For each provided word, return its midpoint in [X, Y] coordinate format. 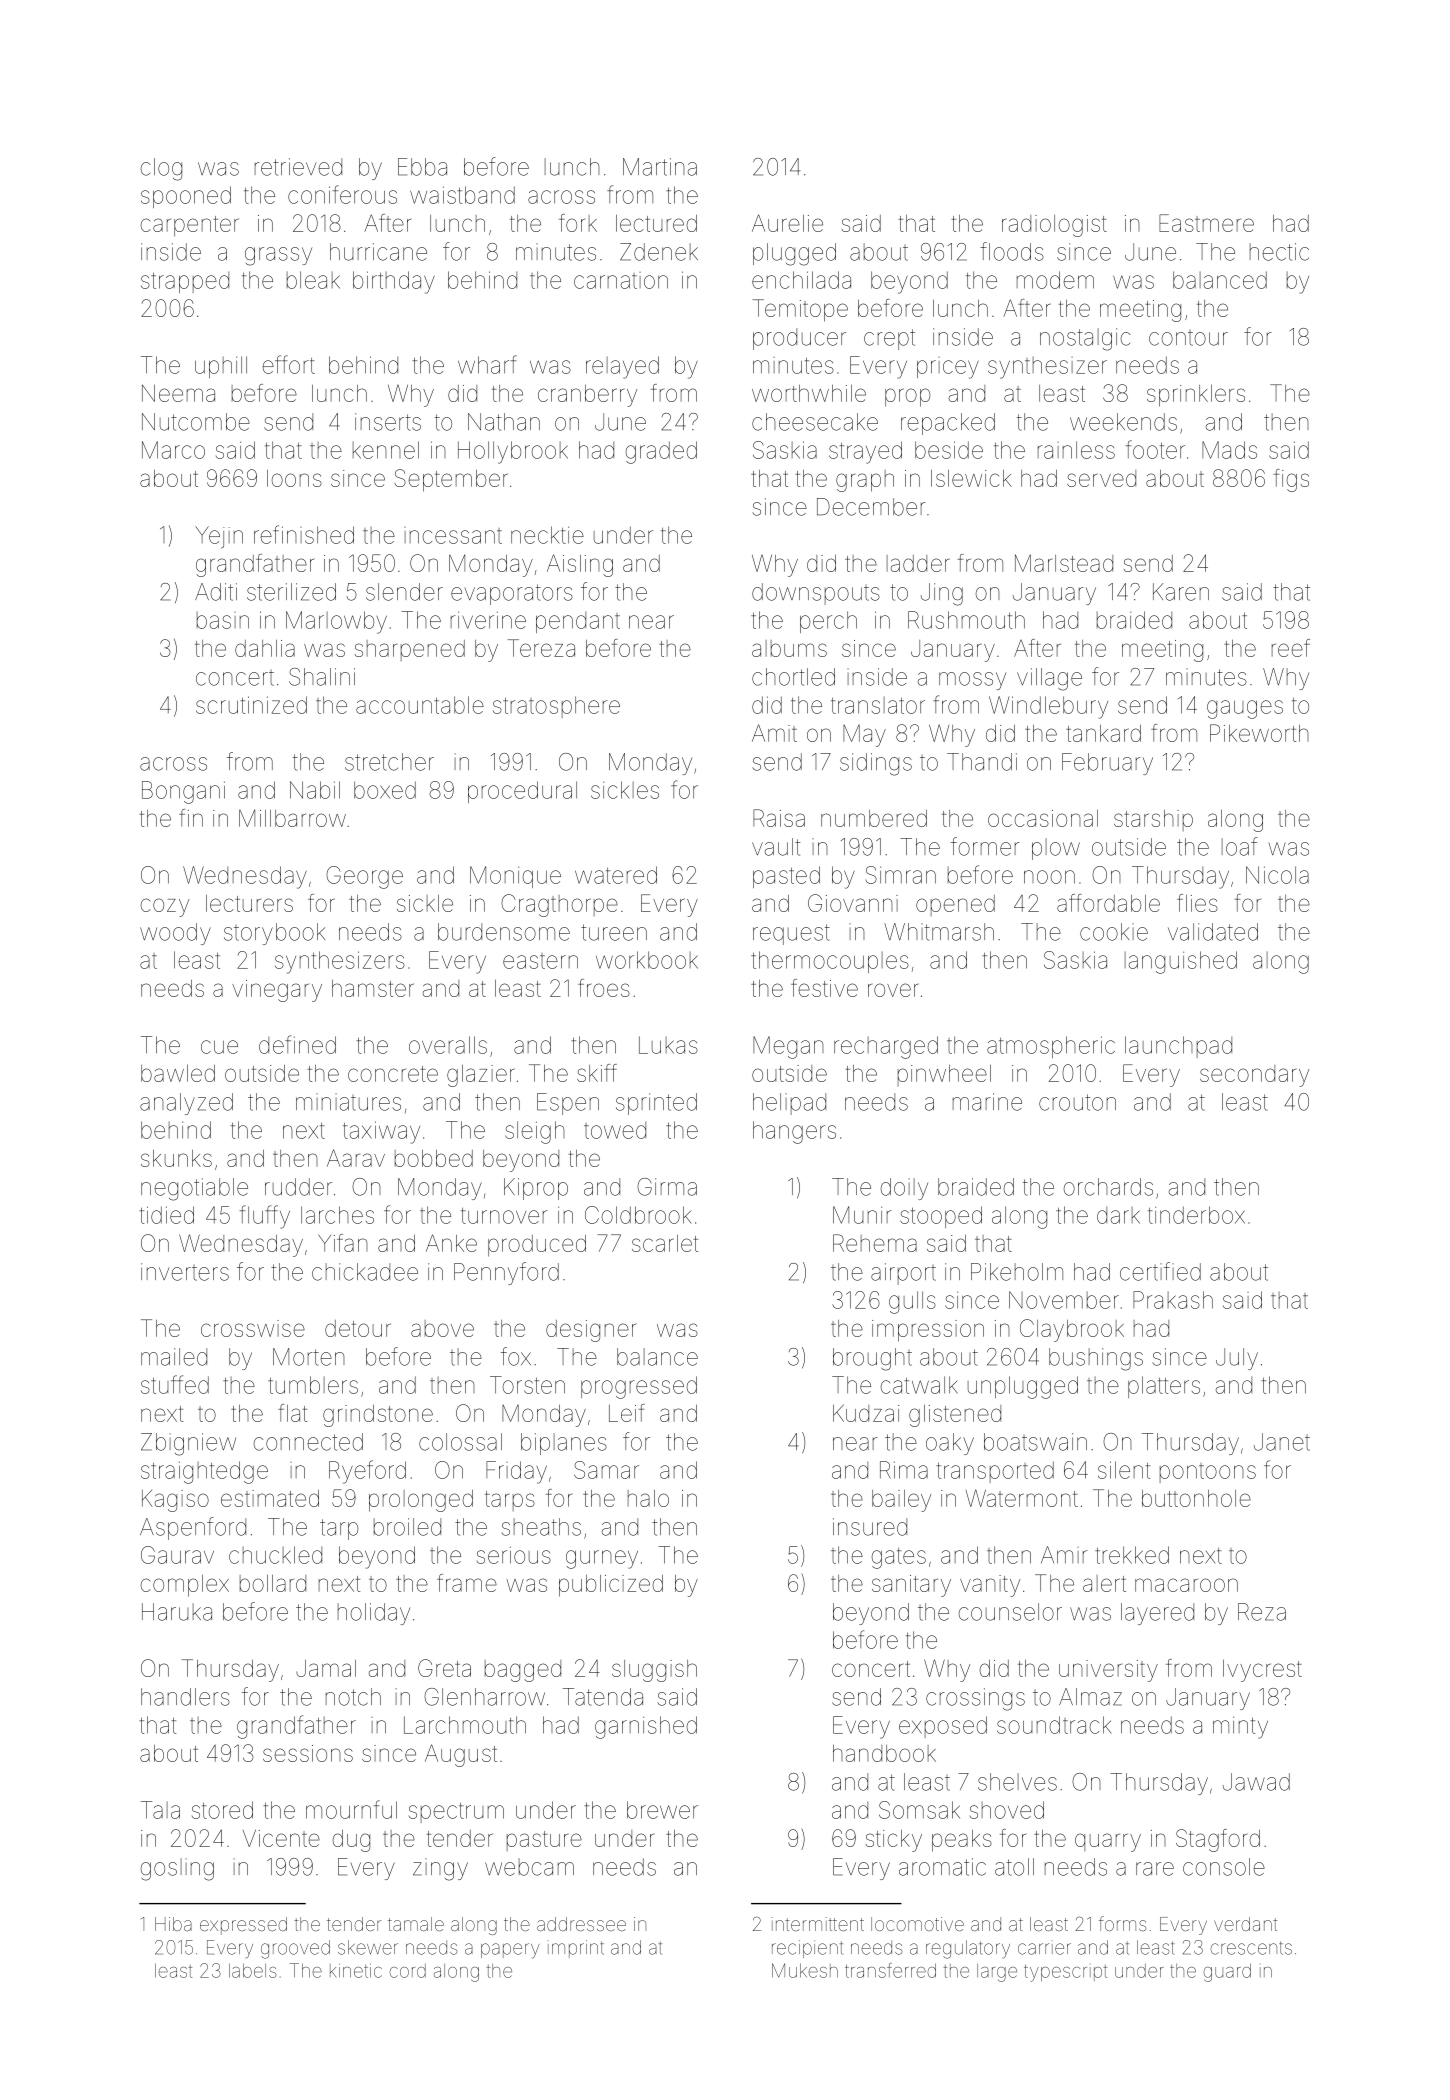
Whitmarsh [939, 932]
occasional [1043, 818]
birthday [394, 282]
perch [828, 622]
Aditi [216, 592]
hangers [794, 1132]
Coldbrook [638, 1215]
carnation [621, 280]
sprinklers [1196, 396]
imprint [576, 1949]
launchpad [1178, 1047]
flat [292, 1413]
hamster [373, 988]
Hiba [173, 1924]
